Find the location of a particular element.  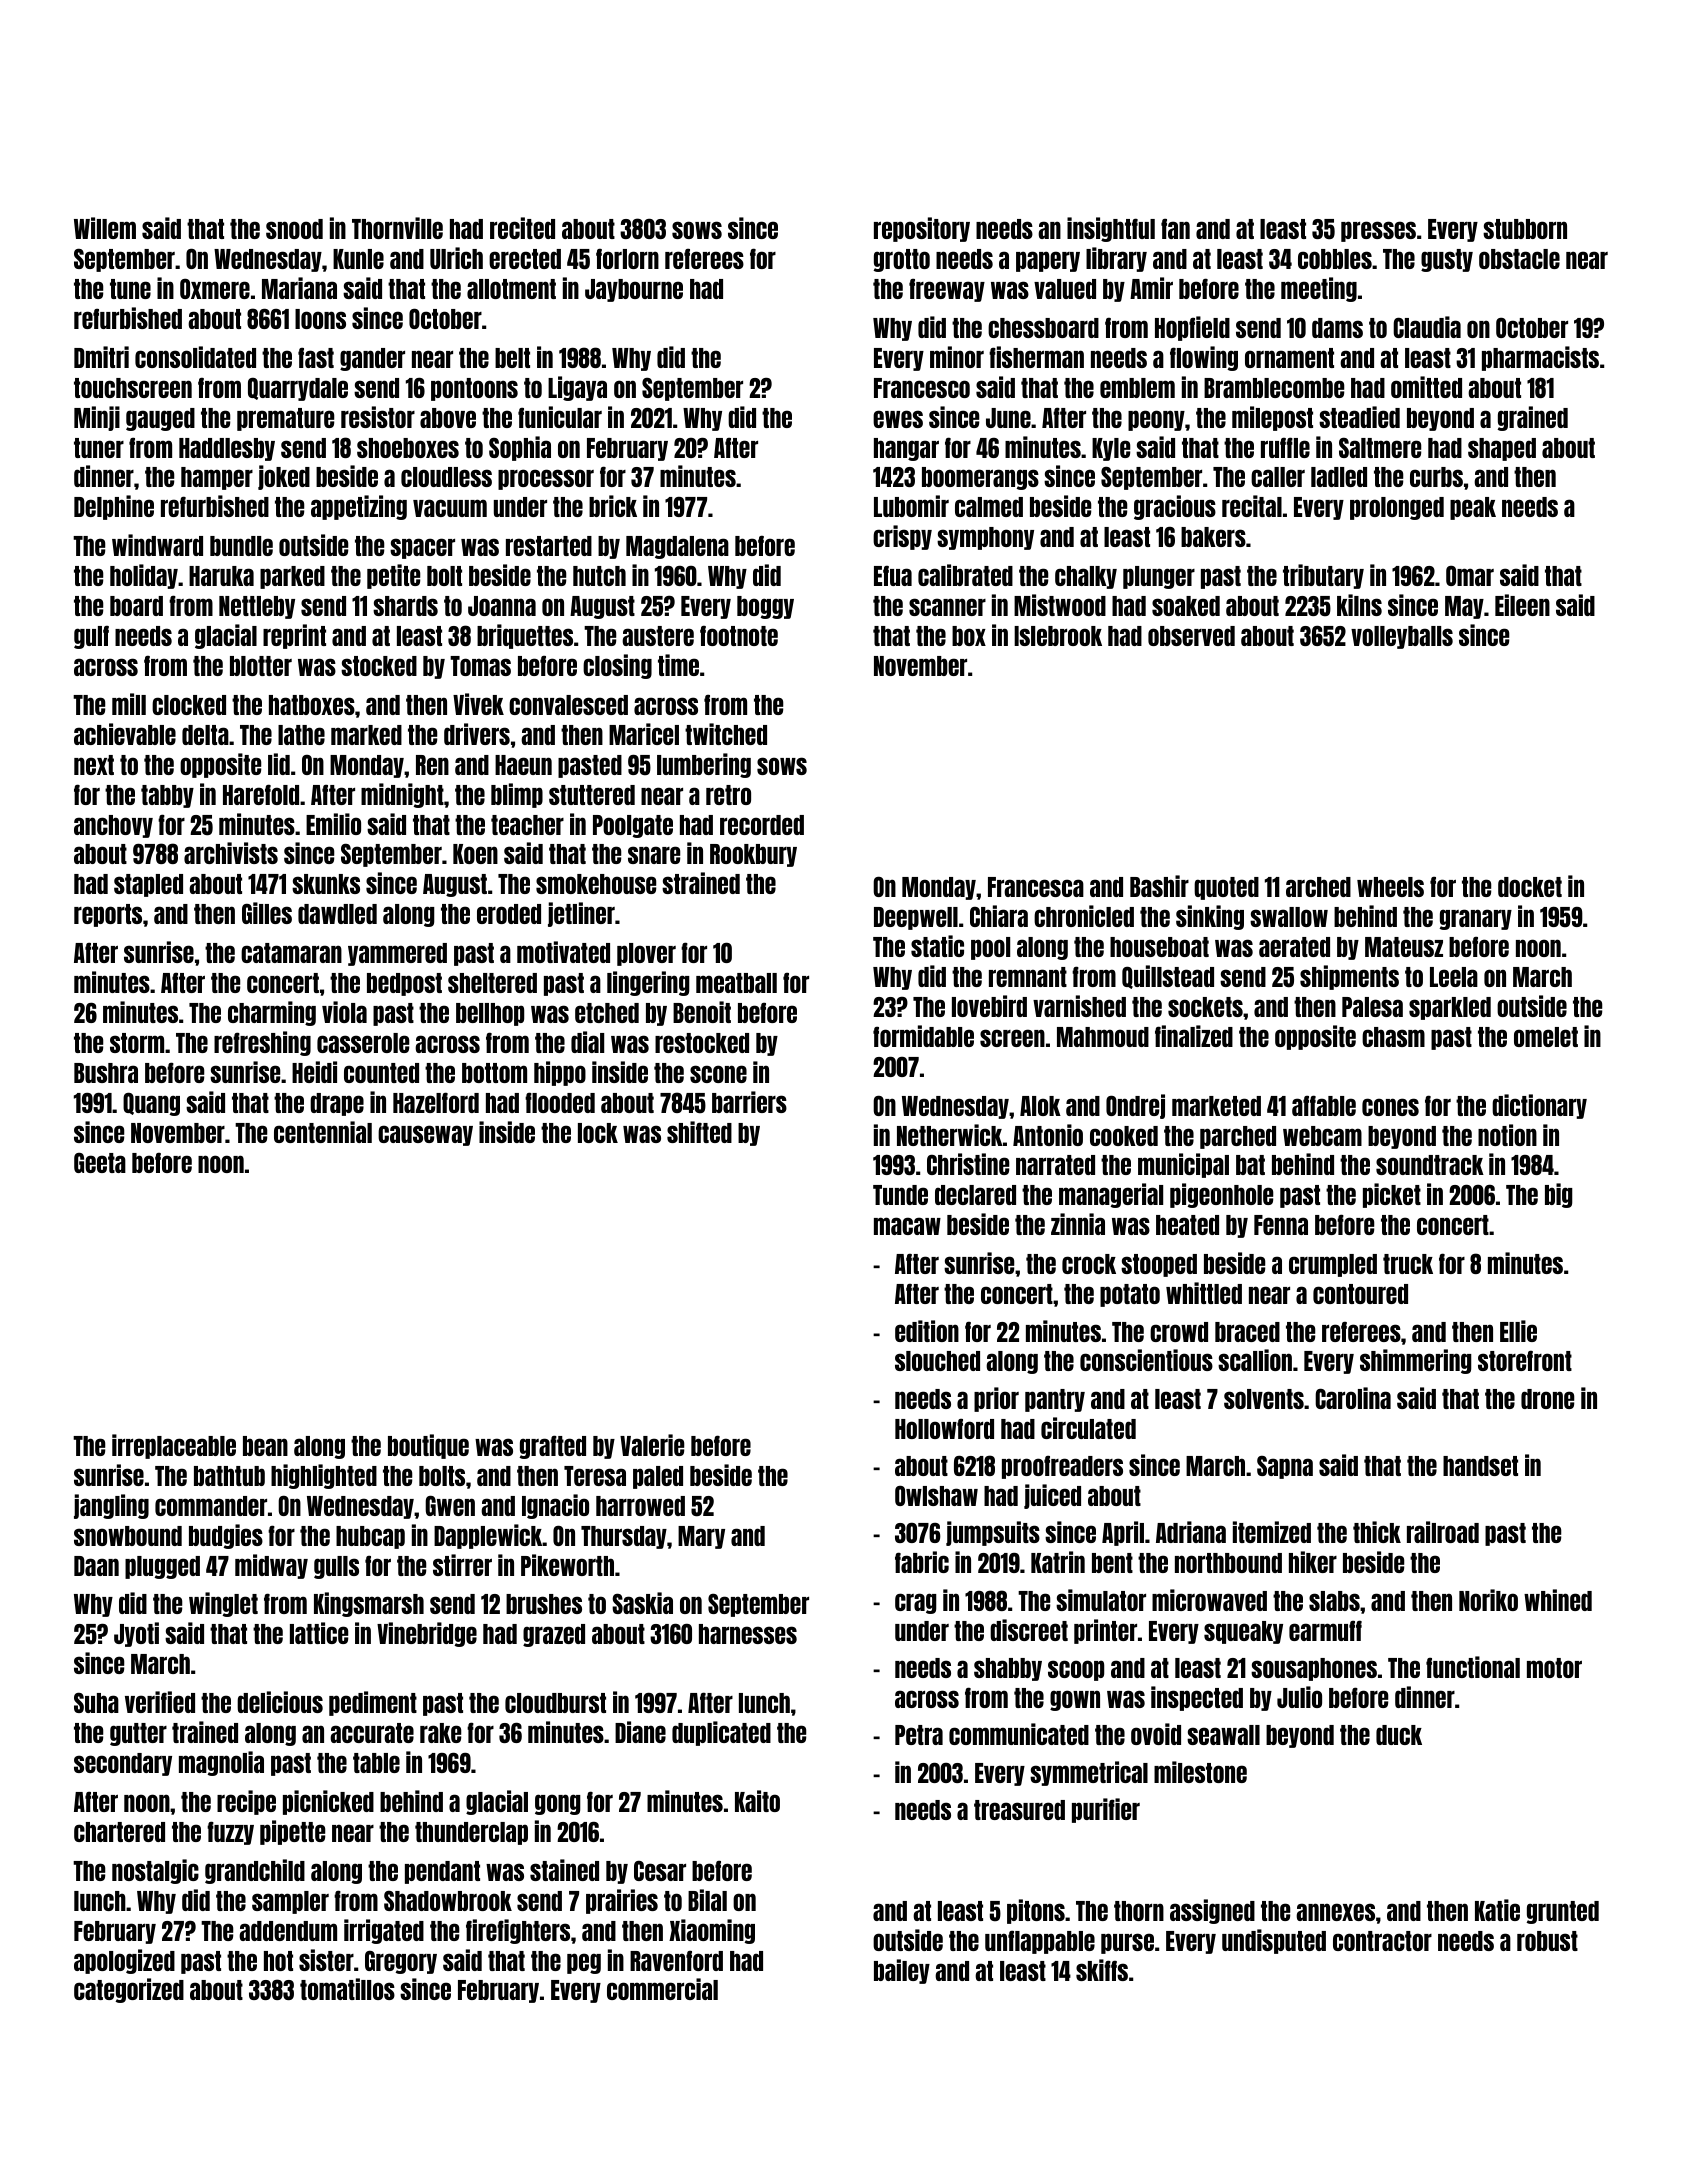

prolonged is located at coordinates (1397, 508).
